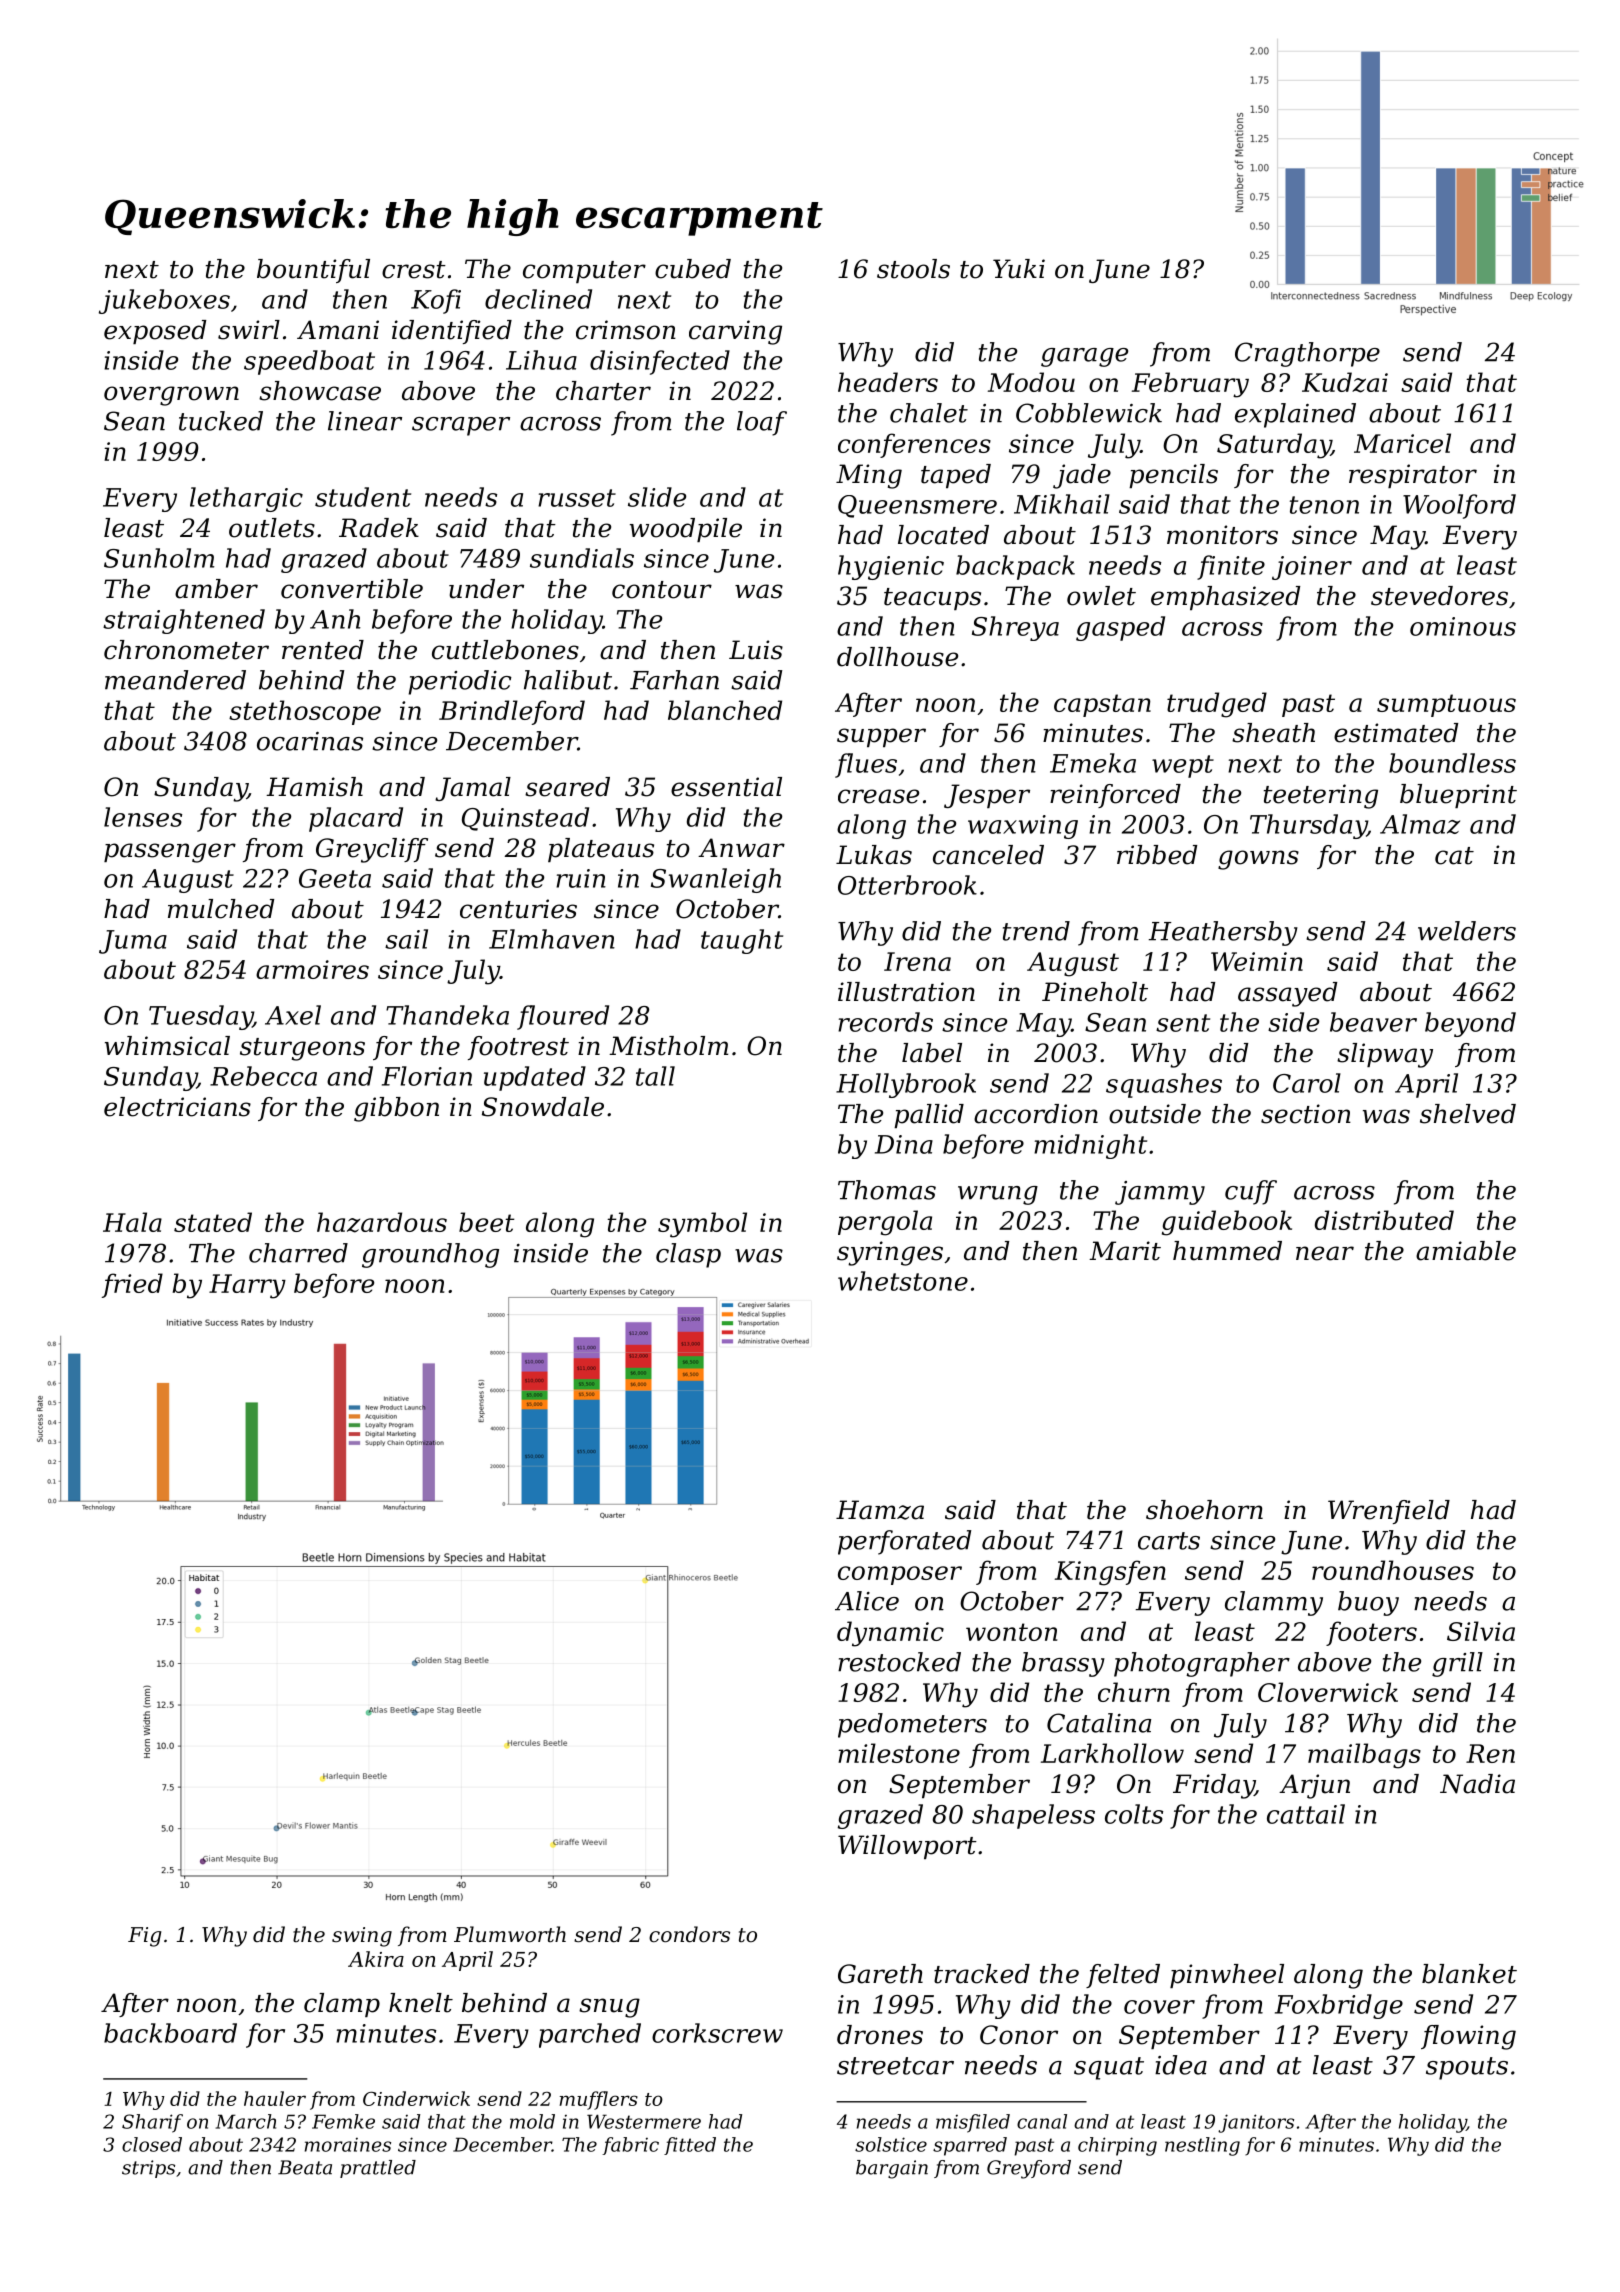  What do you see at coordinates (892, 2169) in the screenshot?
I see `bargain` at bounding box center [892, 2169].
